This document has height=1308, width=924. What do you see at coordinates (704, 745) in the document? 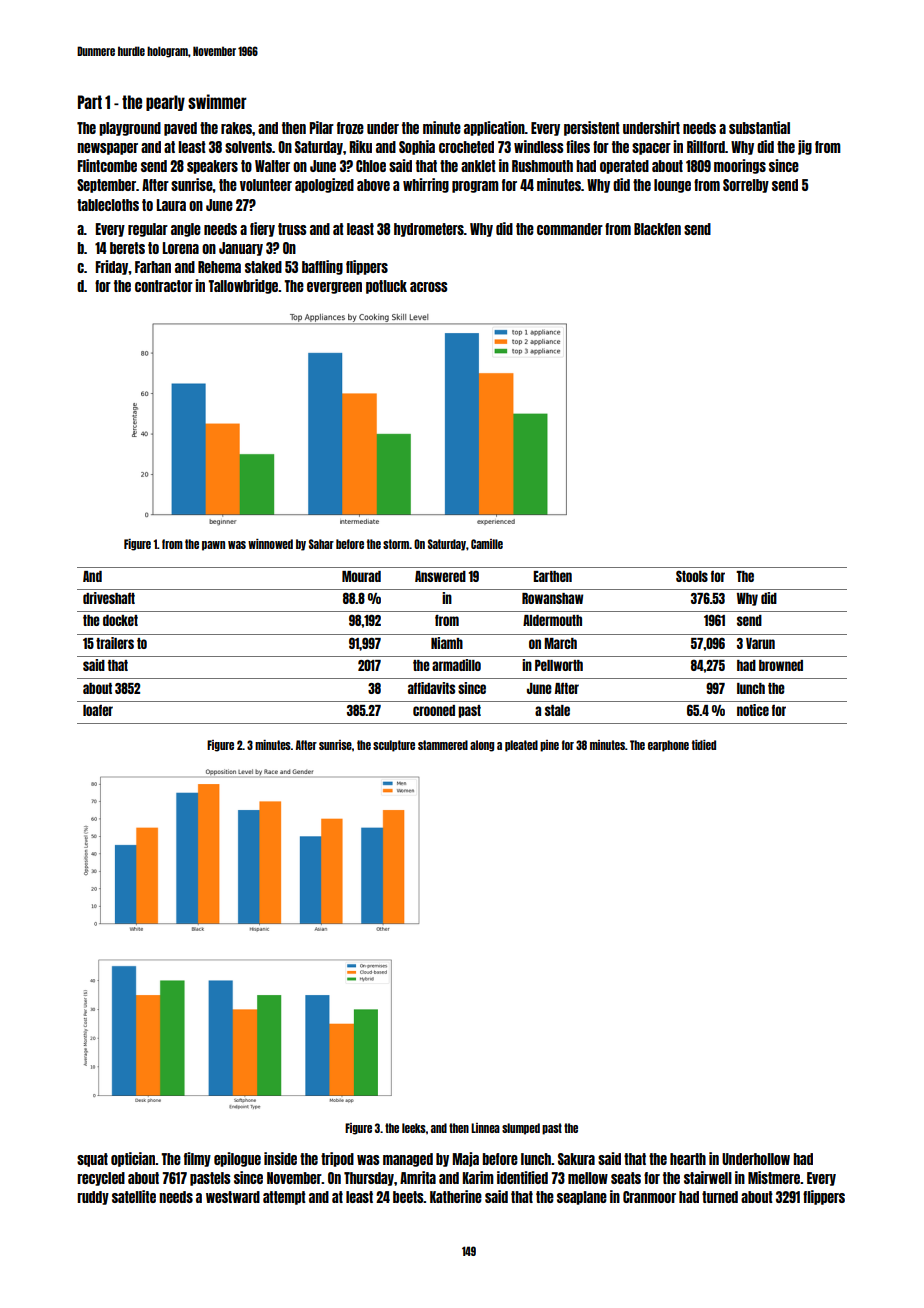
I see `tidied` at bounding box center [704, 745].
